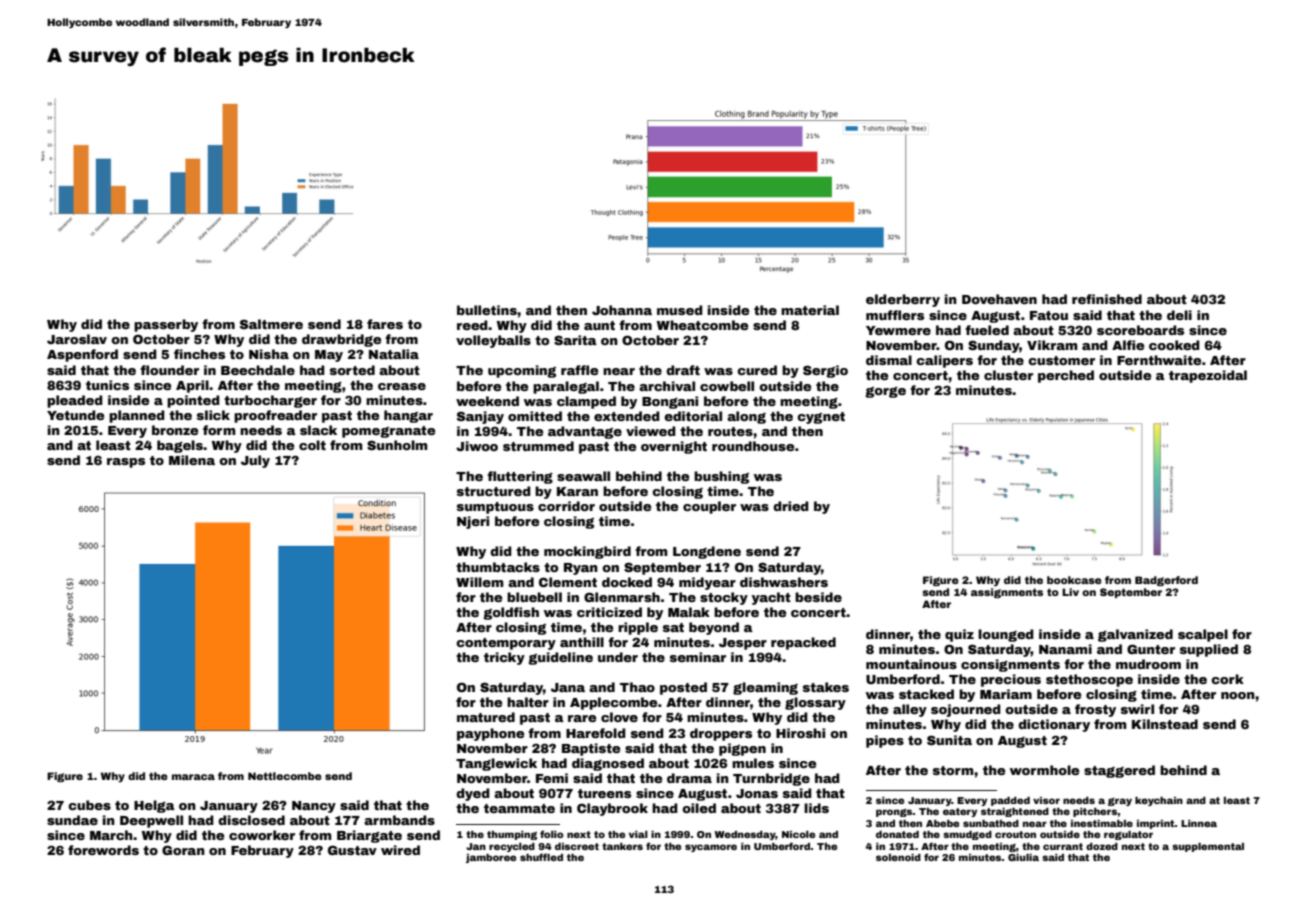 The height and width of the screenshot is (924, 1308). I want to click on staggered, so click(1119, 771).
